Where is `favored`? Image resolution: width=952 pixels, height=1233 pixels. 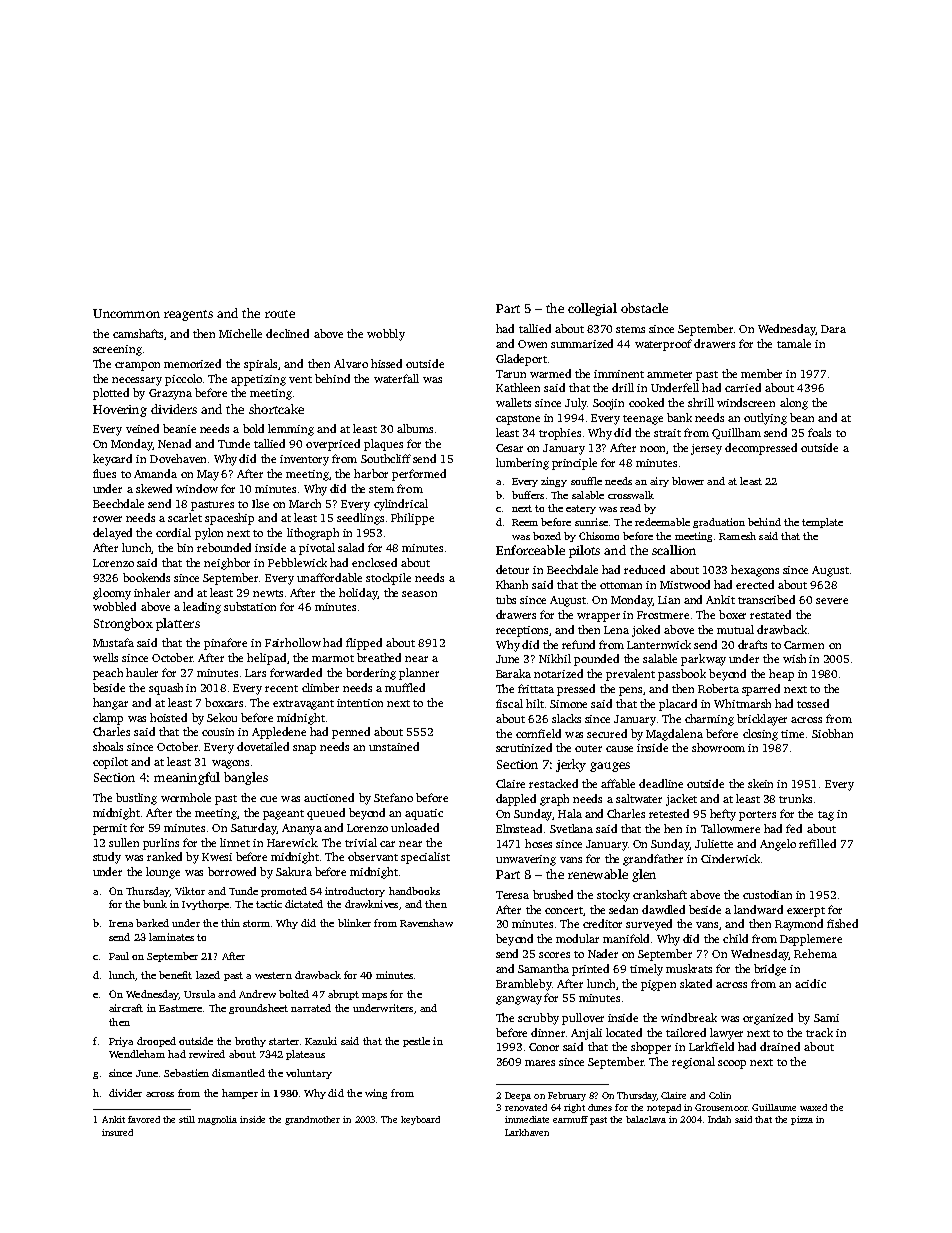
favored is located at coordinates (144, 1119).
